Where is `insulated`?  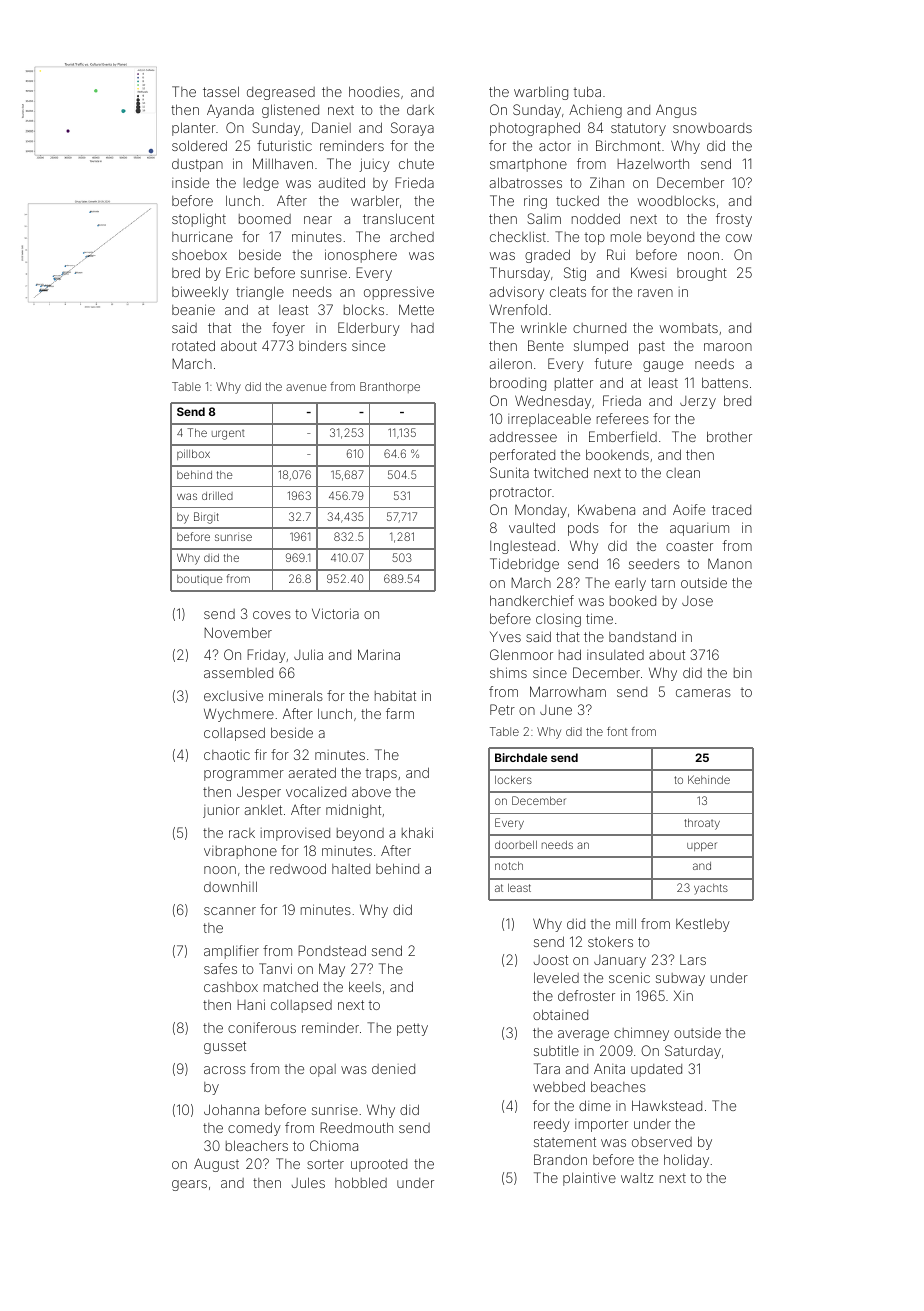
insulated is located at coordinates (615, 655).
